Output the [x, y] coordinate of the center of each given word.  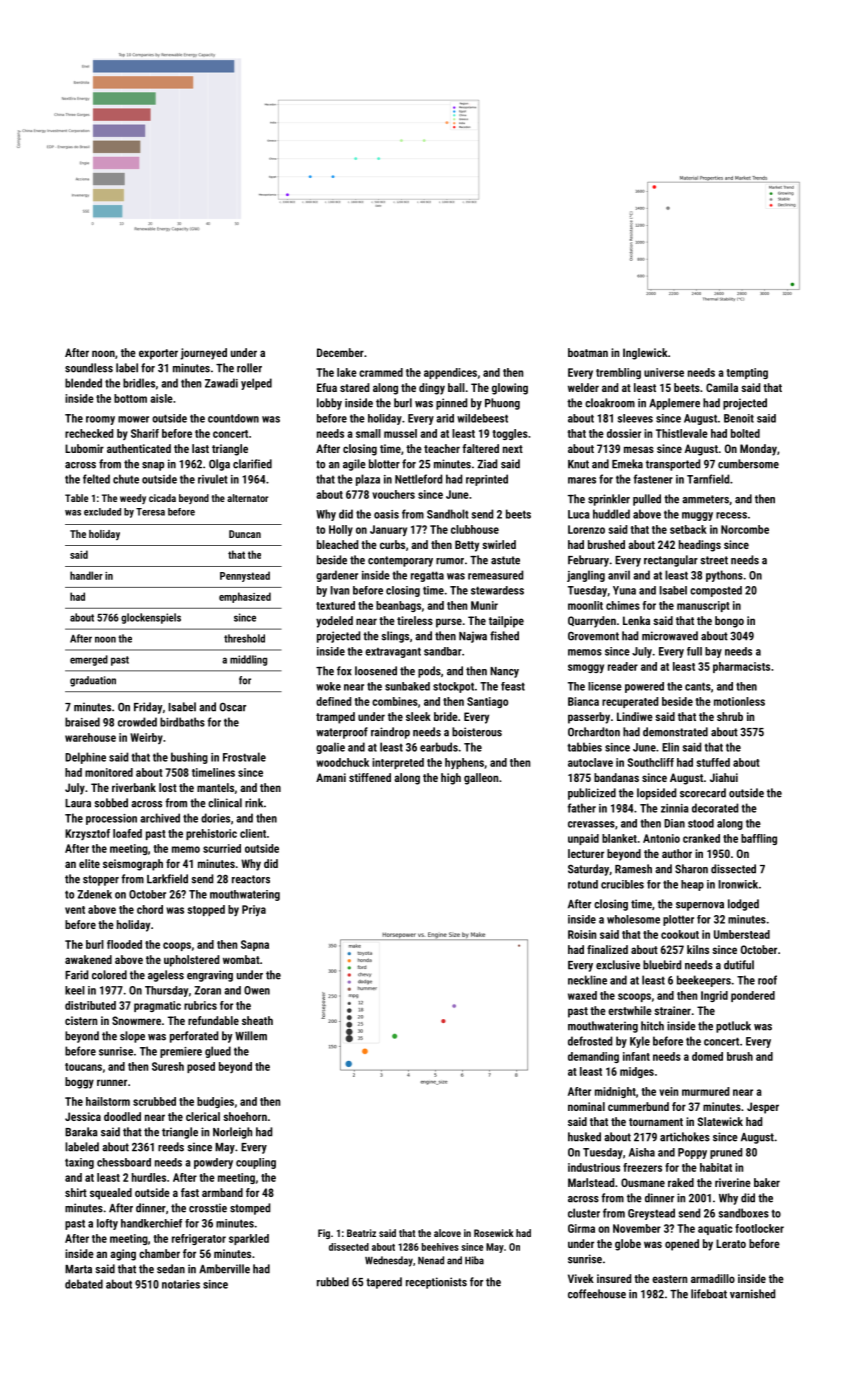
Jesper [763, 1108]
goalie [330, 748]
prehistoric [211, 834]
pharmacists [741, 667]
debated [84, 1284]
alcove [447, 1233]
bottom [130, 398]
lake [347, 372]
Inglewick [645, 354]
